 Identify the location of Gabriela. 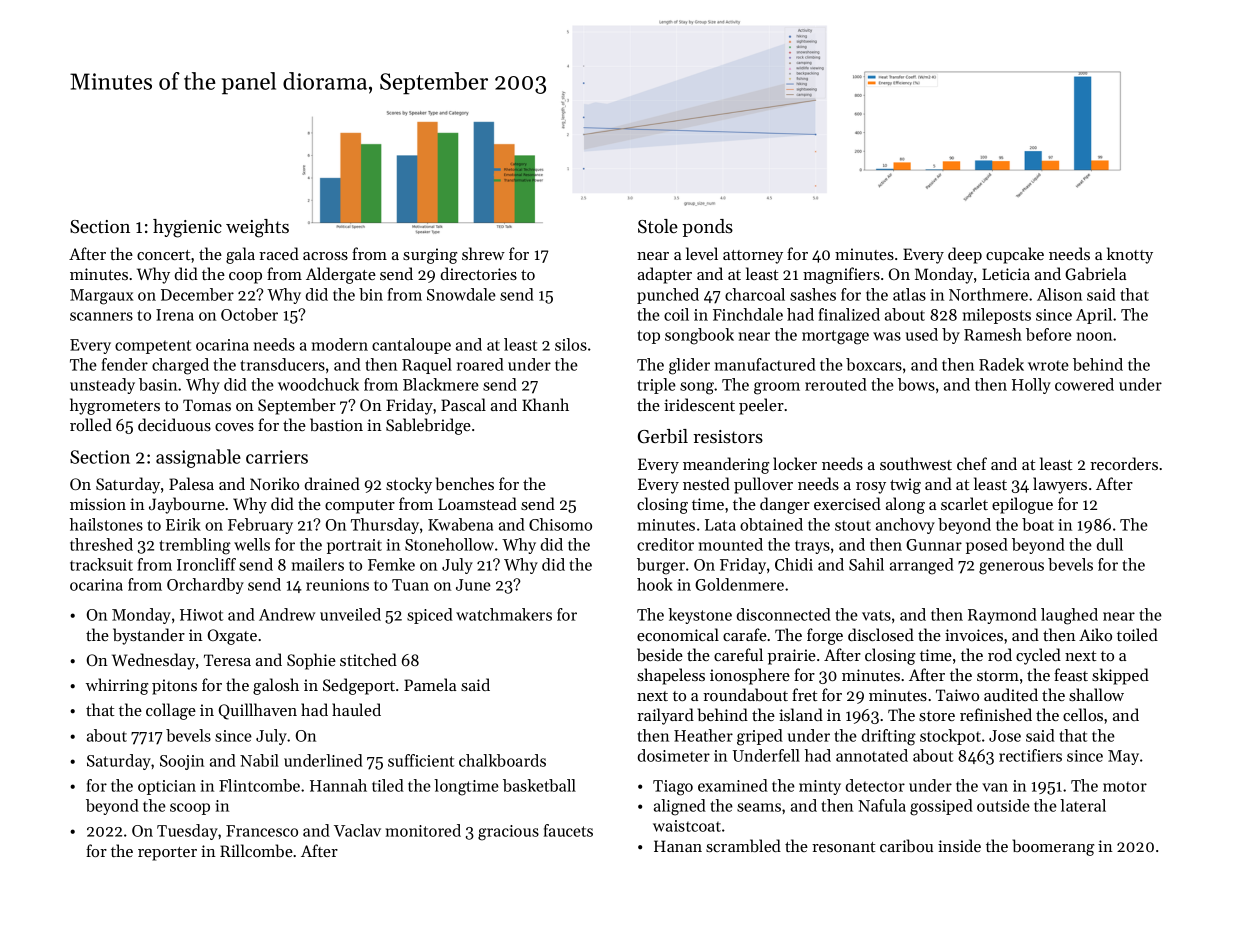
(1095, 273).
